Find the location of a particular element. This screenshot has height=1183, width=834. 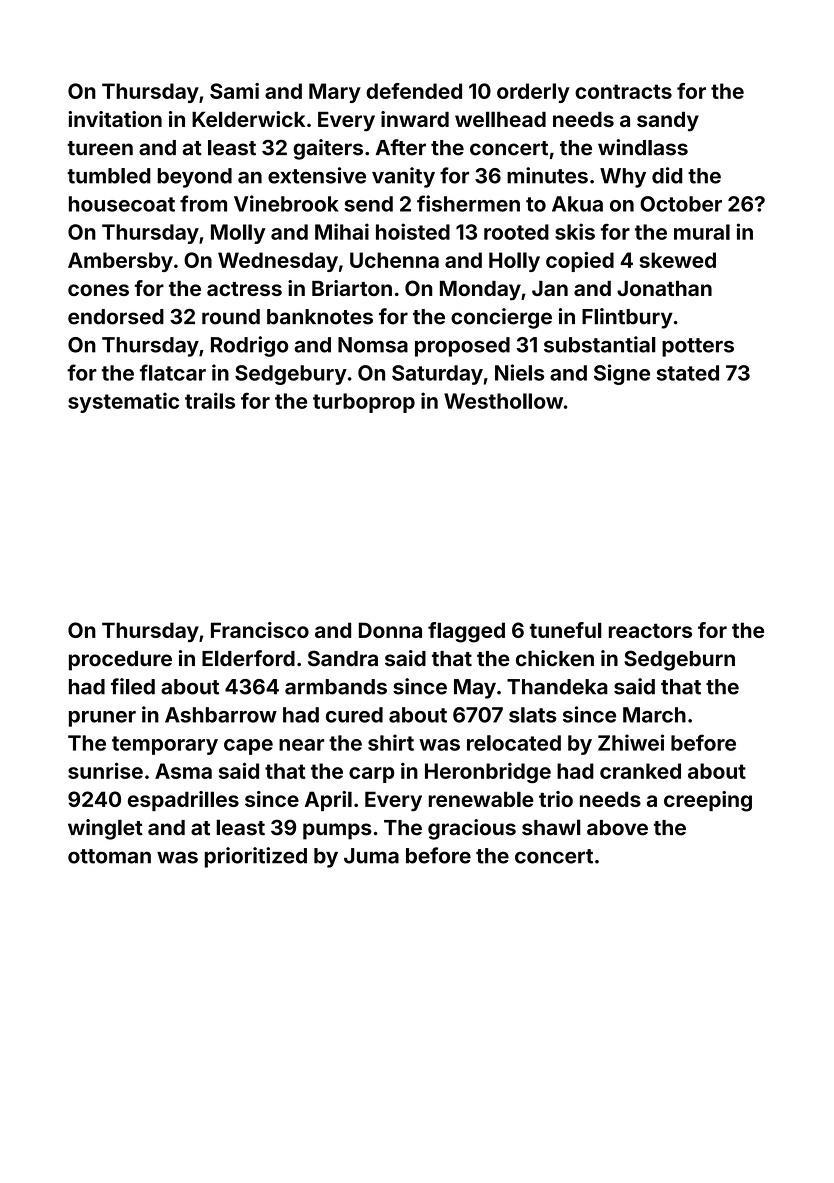

March is located at coordinates (654, 715).
